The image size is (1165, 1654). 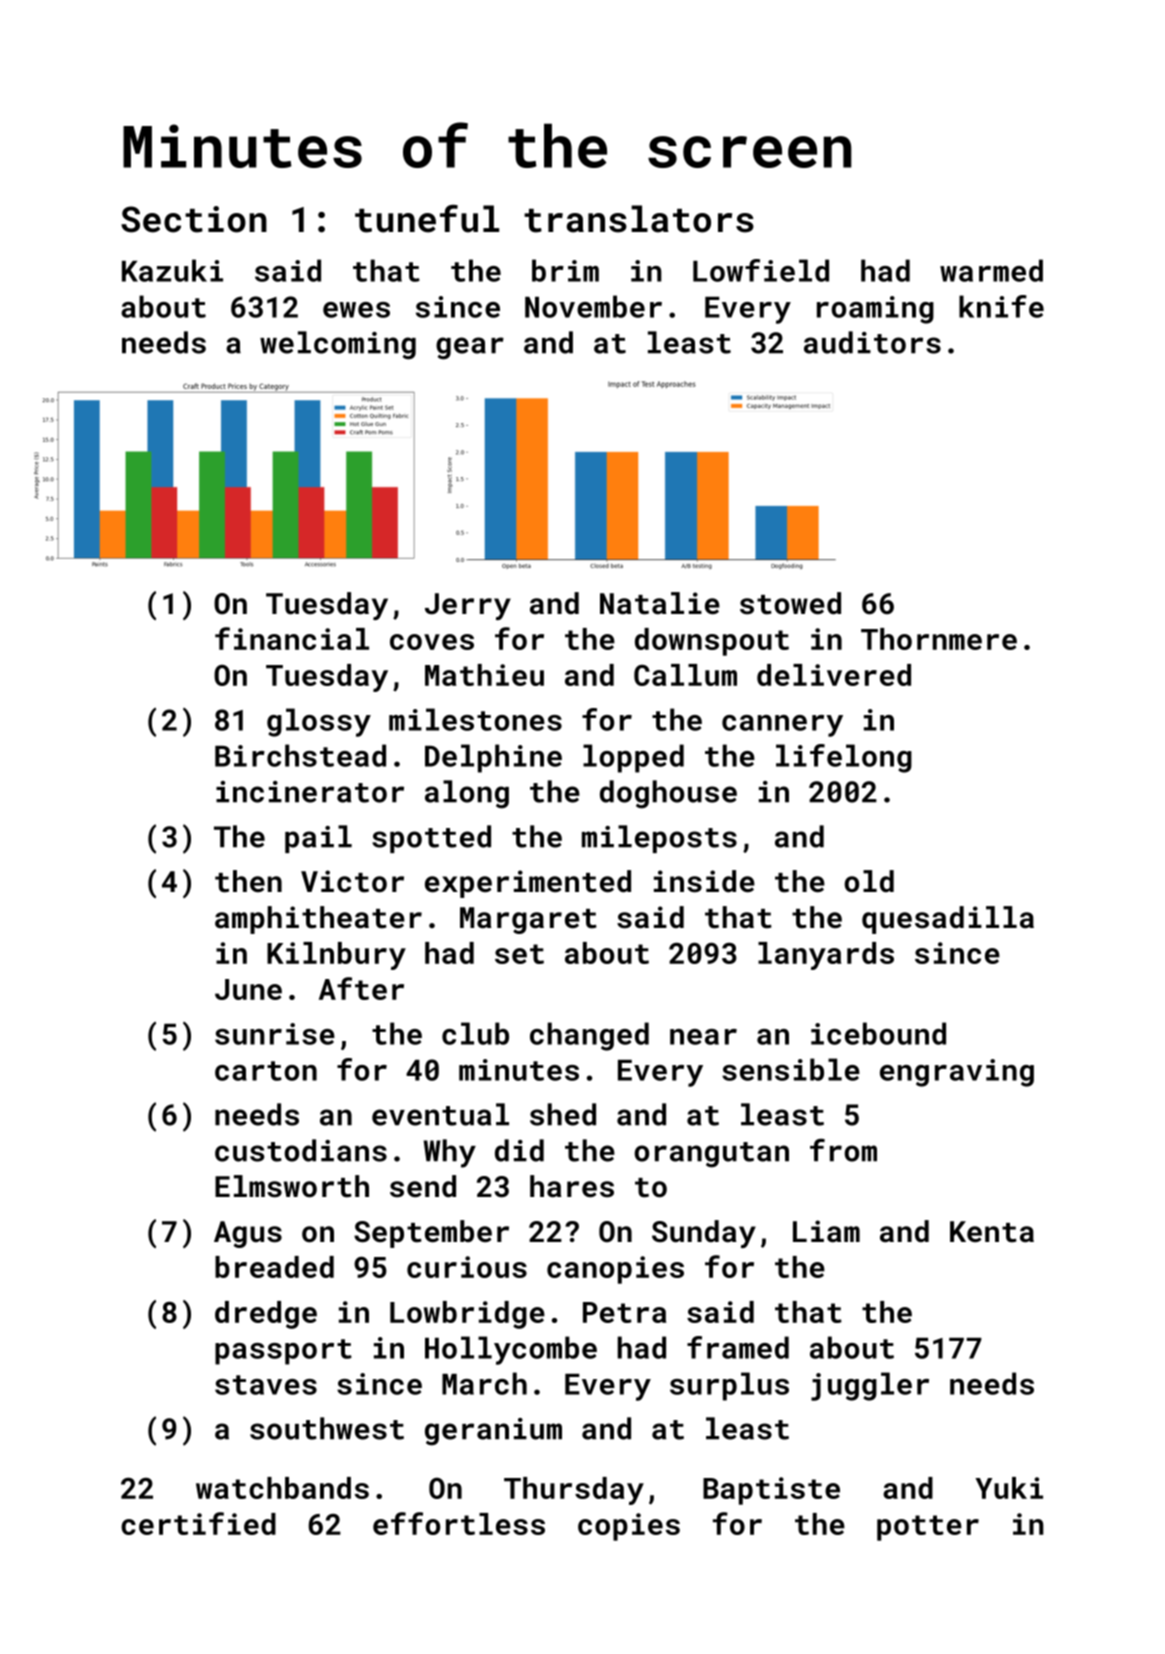 What do you see at coordinates (633, 758) in the image?
I see `lopped` at bounding box center [633, 758].
